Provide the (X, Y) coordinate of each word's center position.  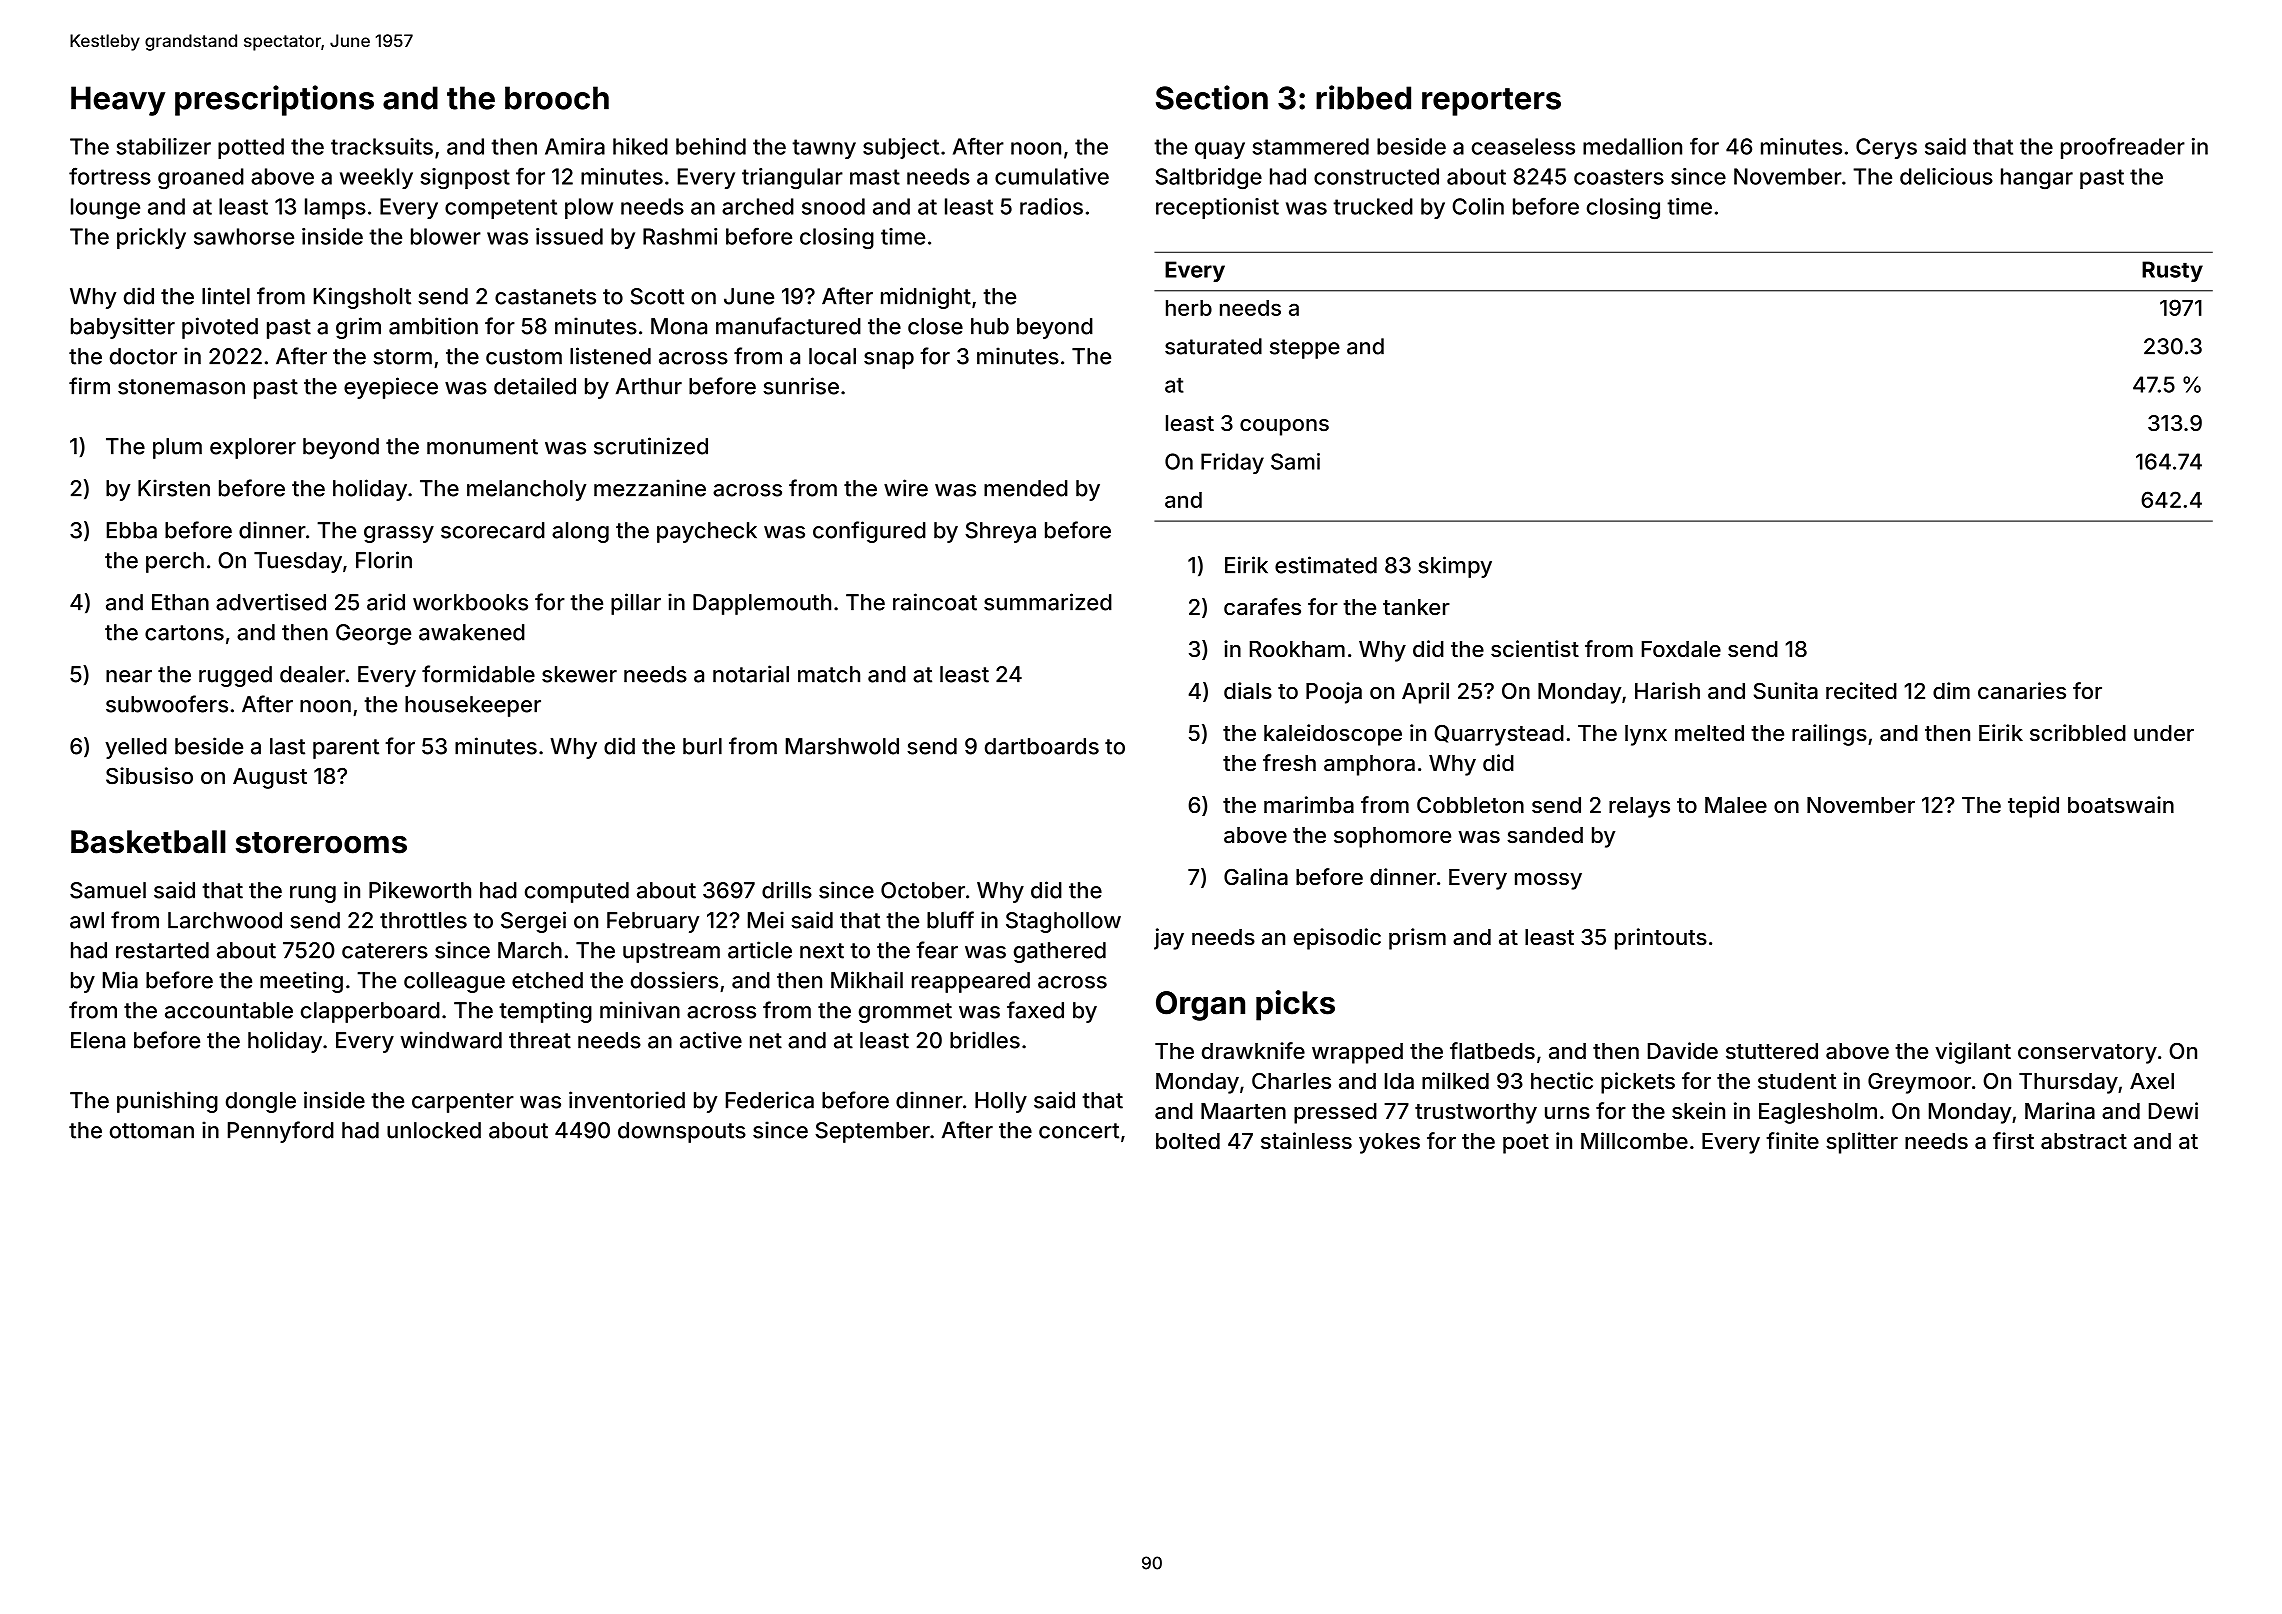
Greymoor (1919, 1083)
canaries (2022, 691)
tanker (1416, 607)
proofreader (2123, 148)
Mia (120, 980)
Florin (384, 560)
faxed (1035, 1010)
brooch (557, 98)
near (129, 676)
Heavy (118, 101)
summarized (1048, 602)
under (2164, 733)
